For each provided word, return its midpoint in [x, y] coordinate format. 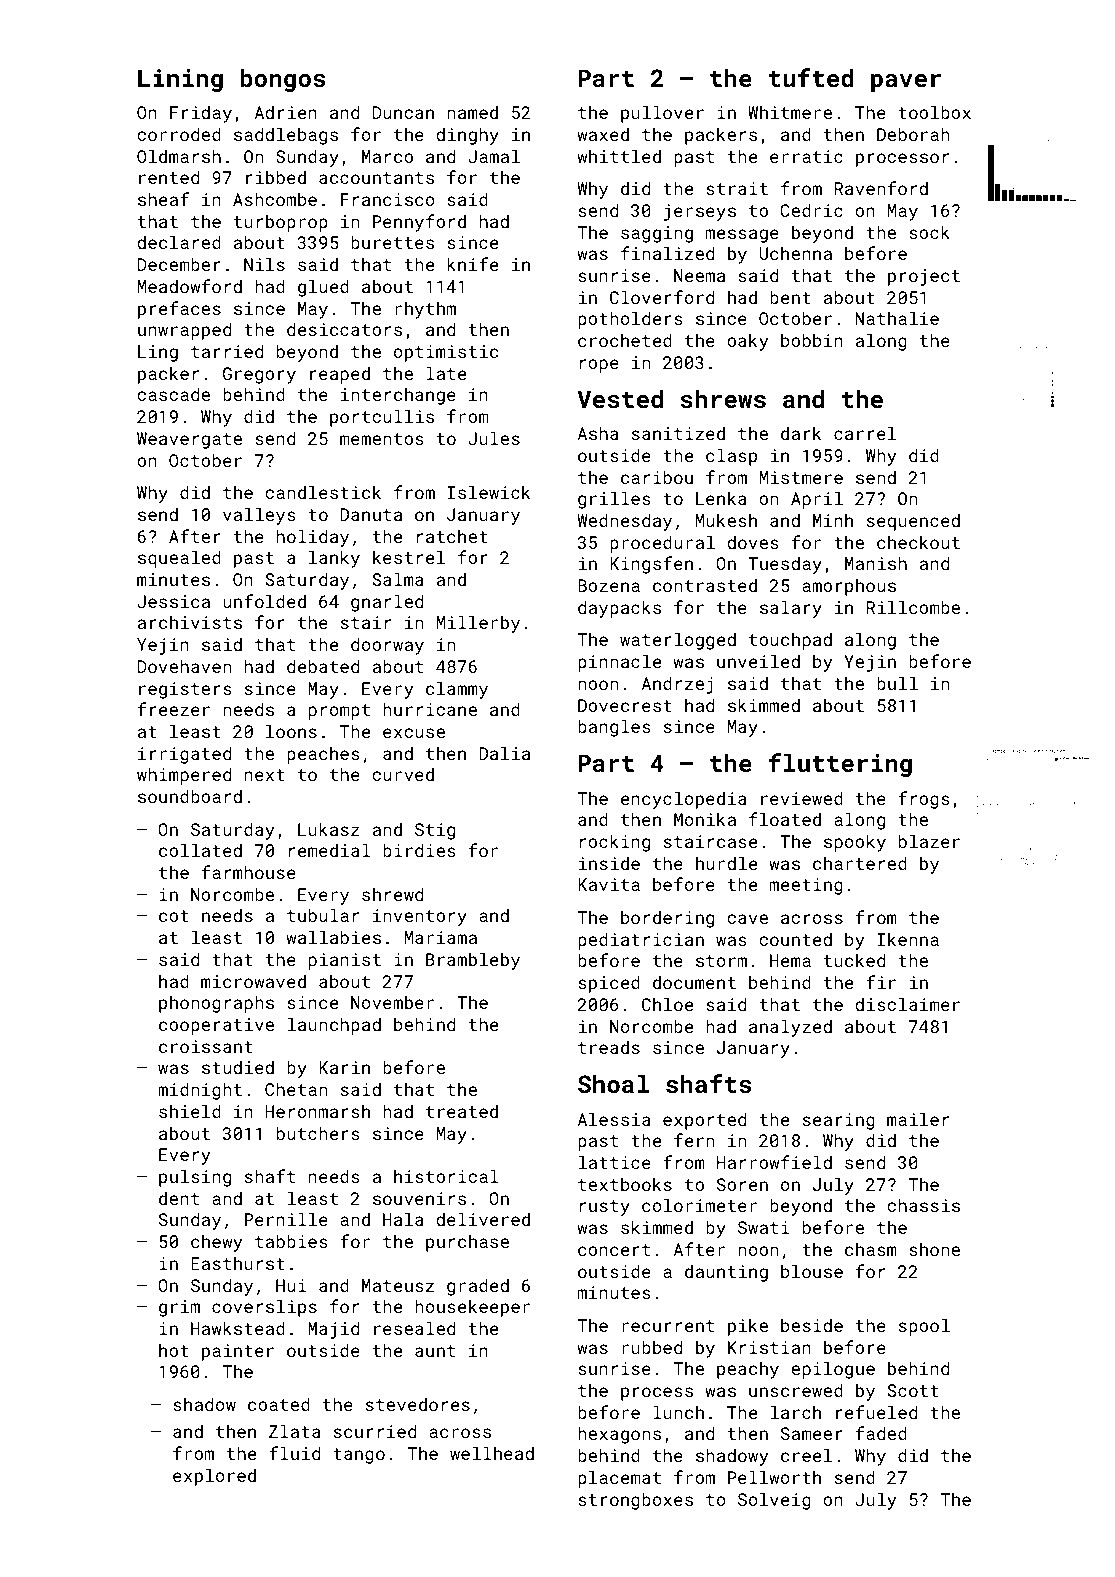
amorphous [849, 587]
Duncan [403, 112]
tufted [811, 77]
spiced [609, 984]
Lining [180, 80]
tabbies [291, 1241]
